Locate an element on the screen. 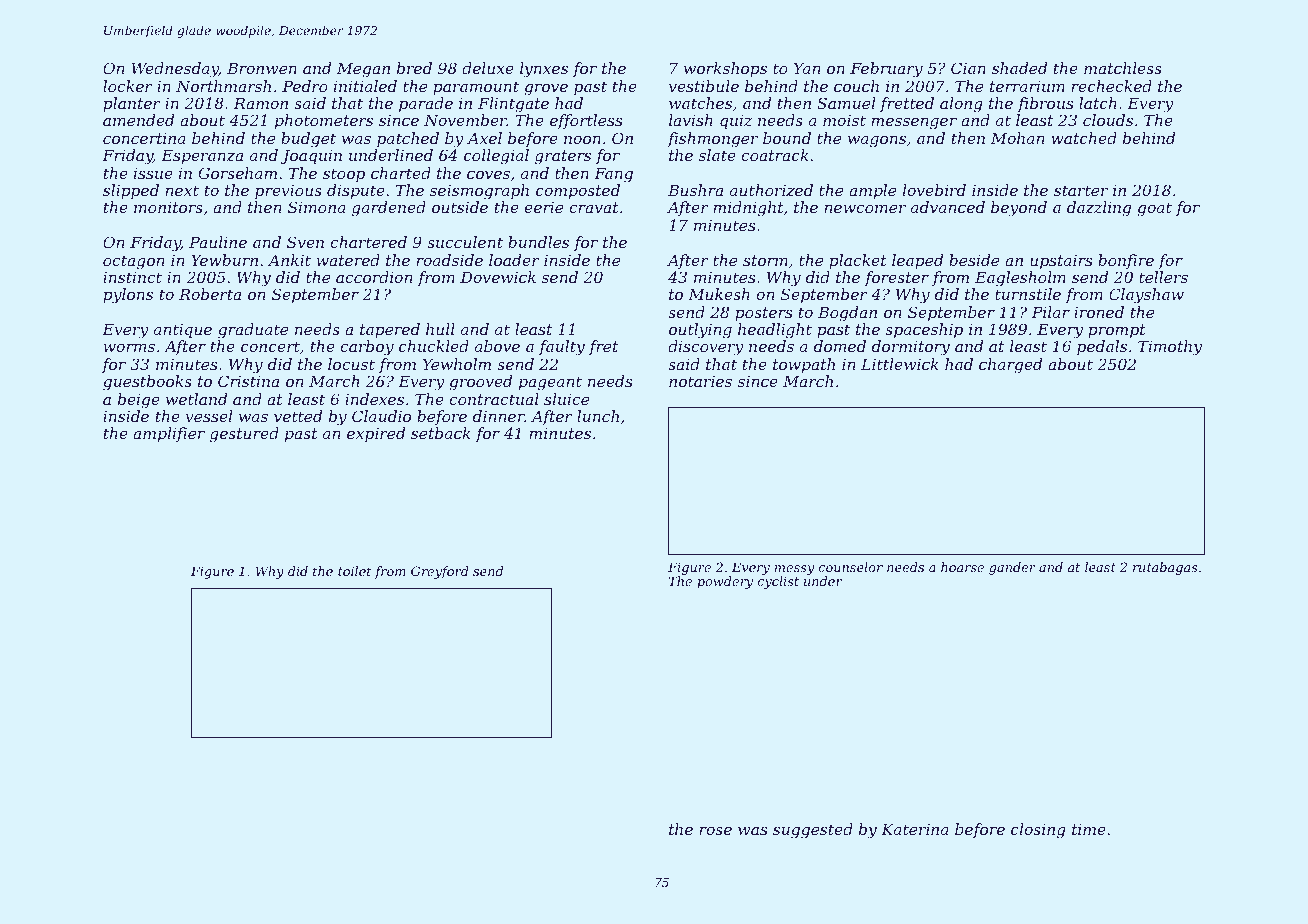 The height and width of the screenshot is (924, 1308). pageant is located at coordinates (550, 383).
